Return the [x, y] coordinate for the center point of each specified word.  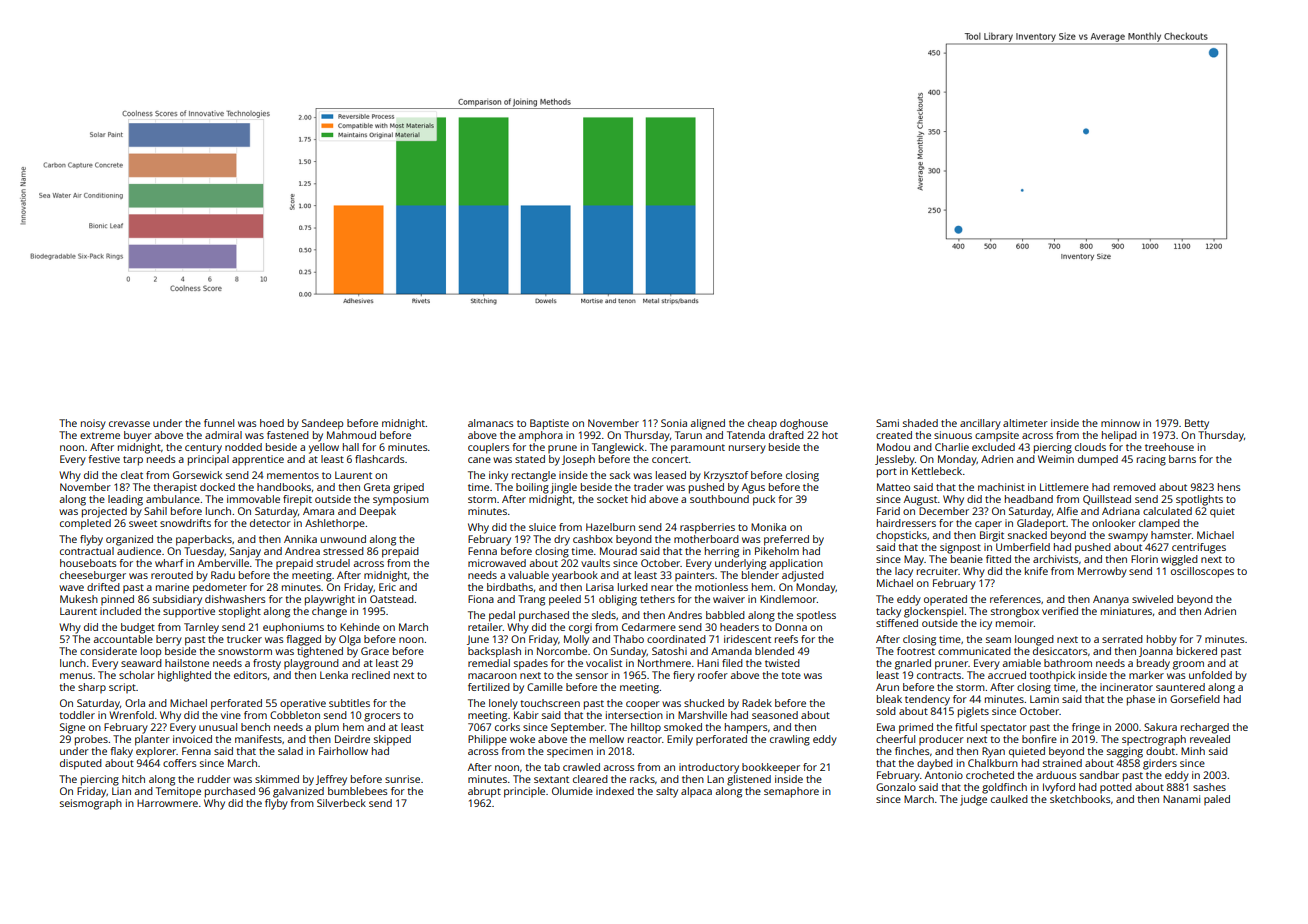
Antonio [944, 775]
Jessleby [895, 460]
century [203, 449]
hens [1229, 487]
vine [231, 715]
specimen [570, 752]
